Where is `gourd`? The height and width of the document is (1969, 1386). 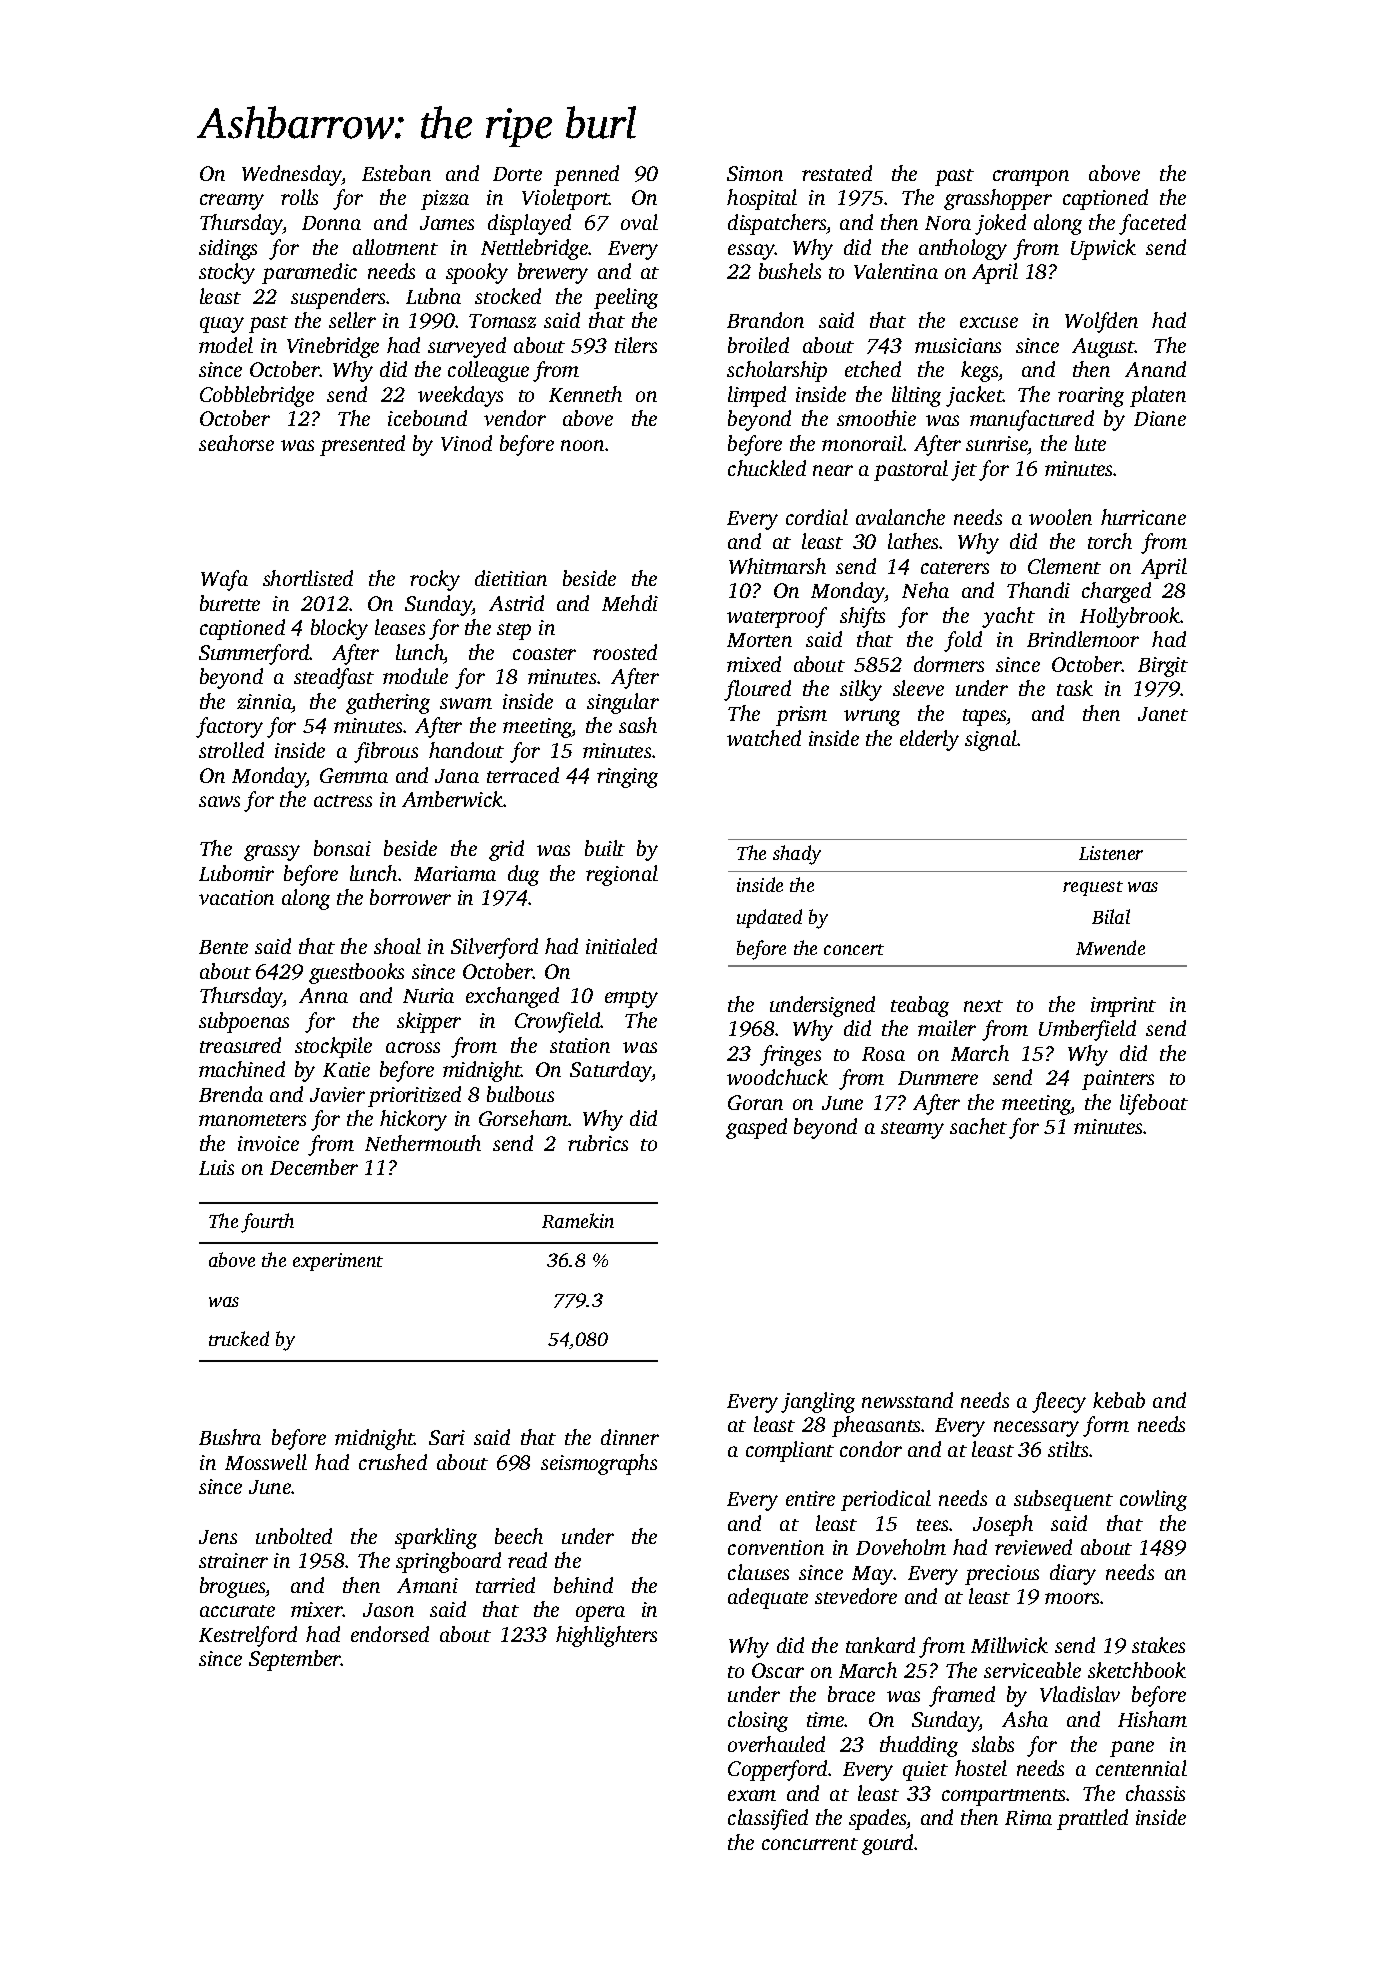
gourd is located at coordinates (887, 1844).
